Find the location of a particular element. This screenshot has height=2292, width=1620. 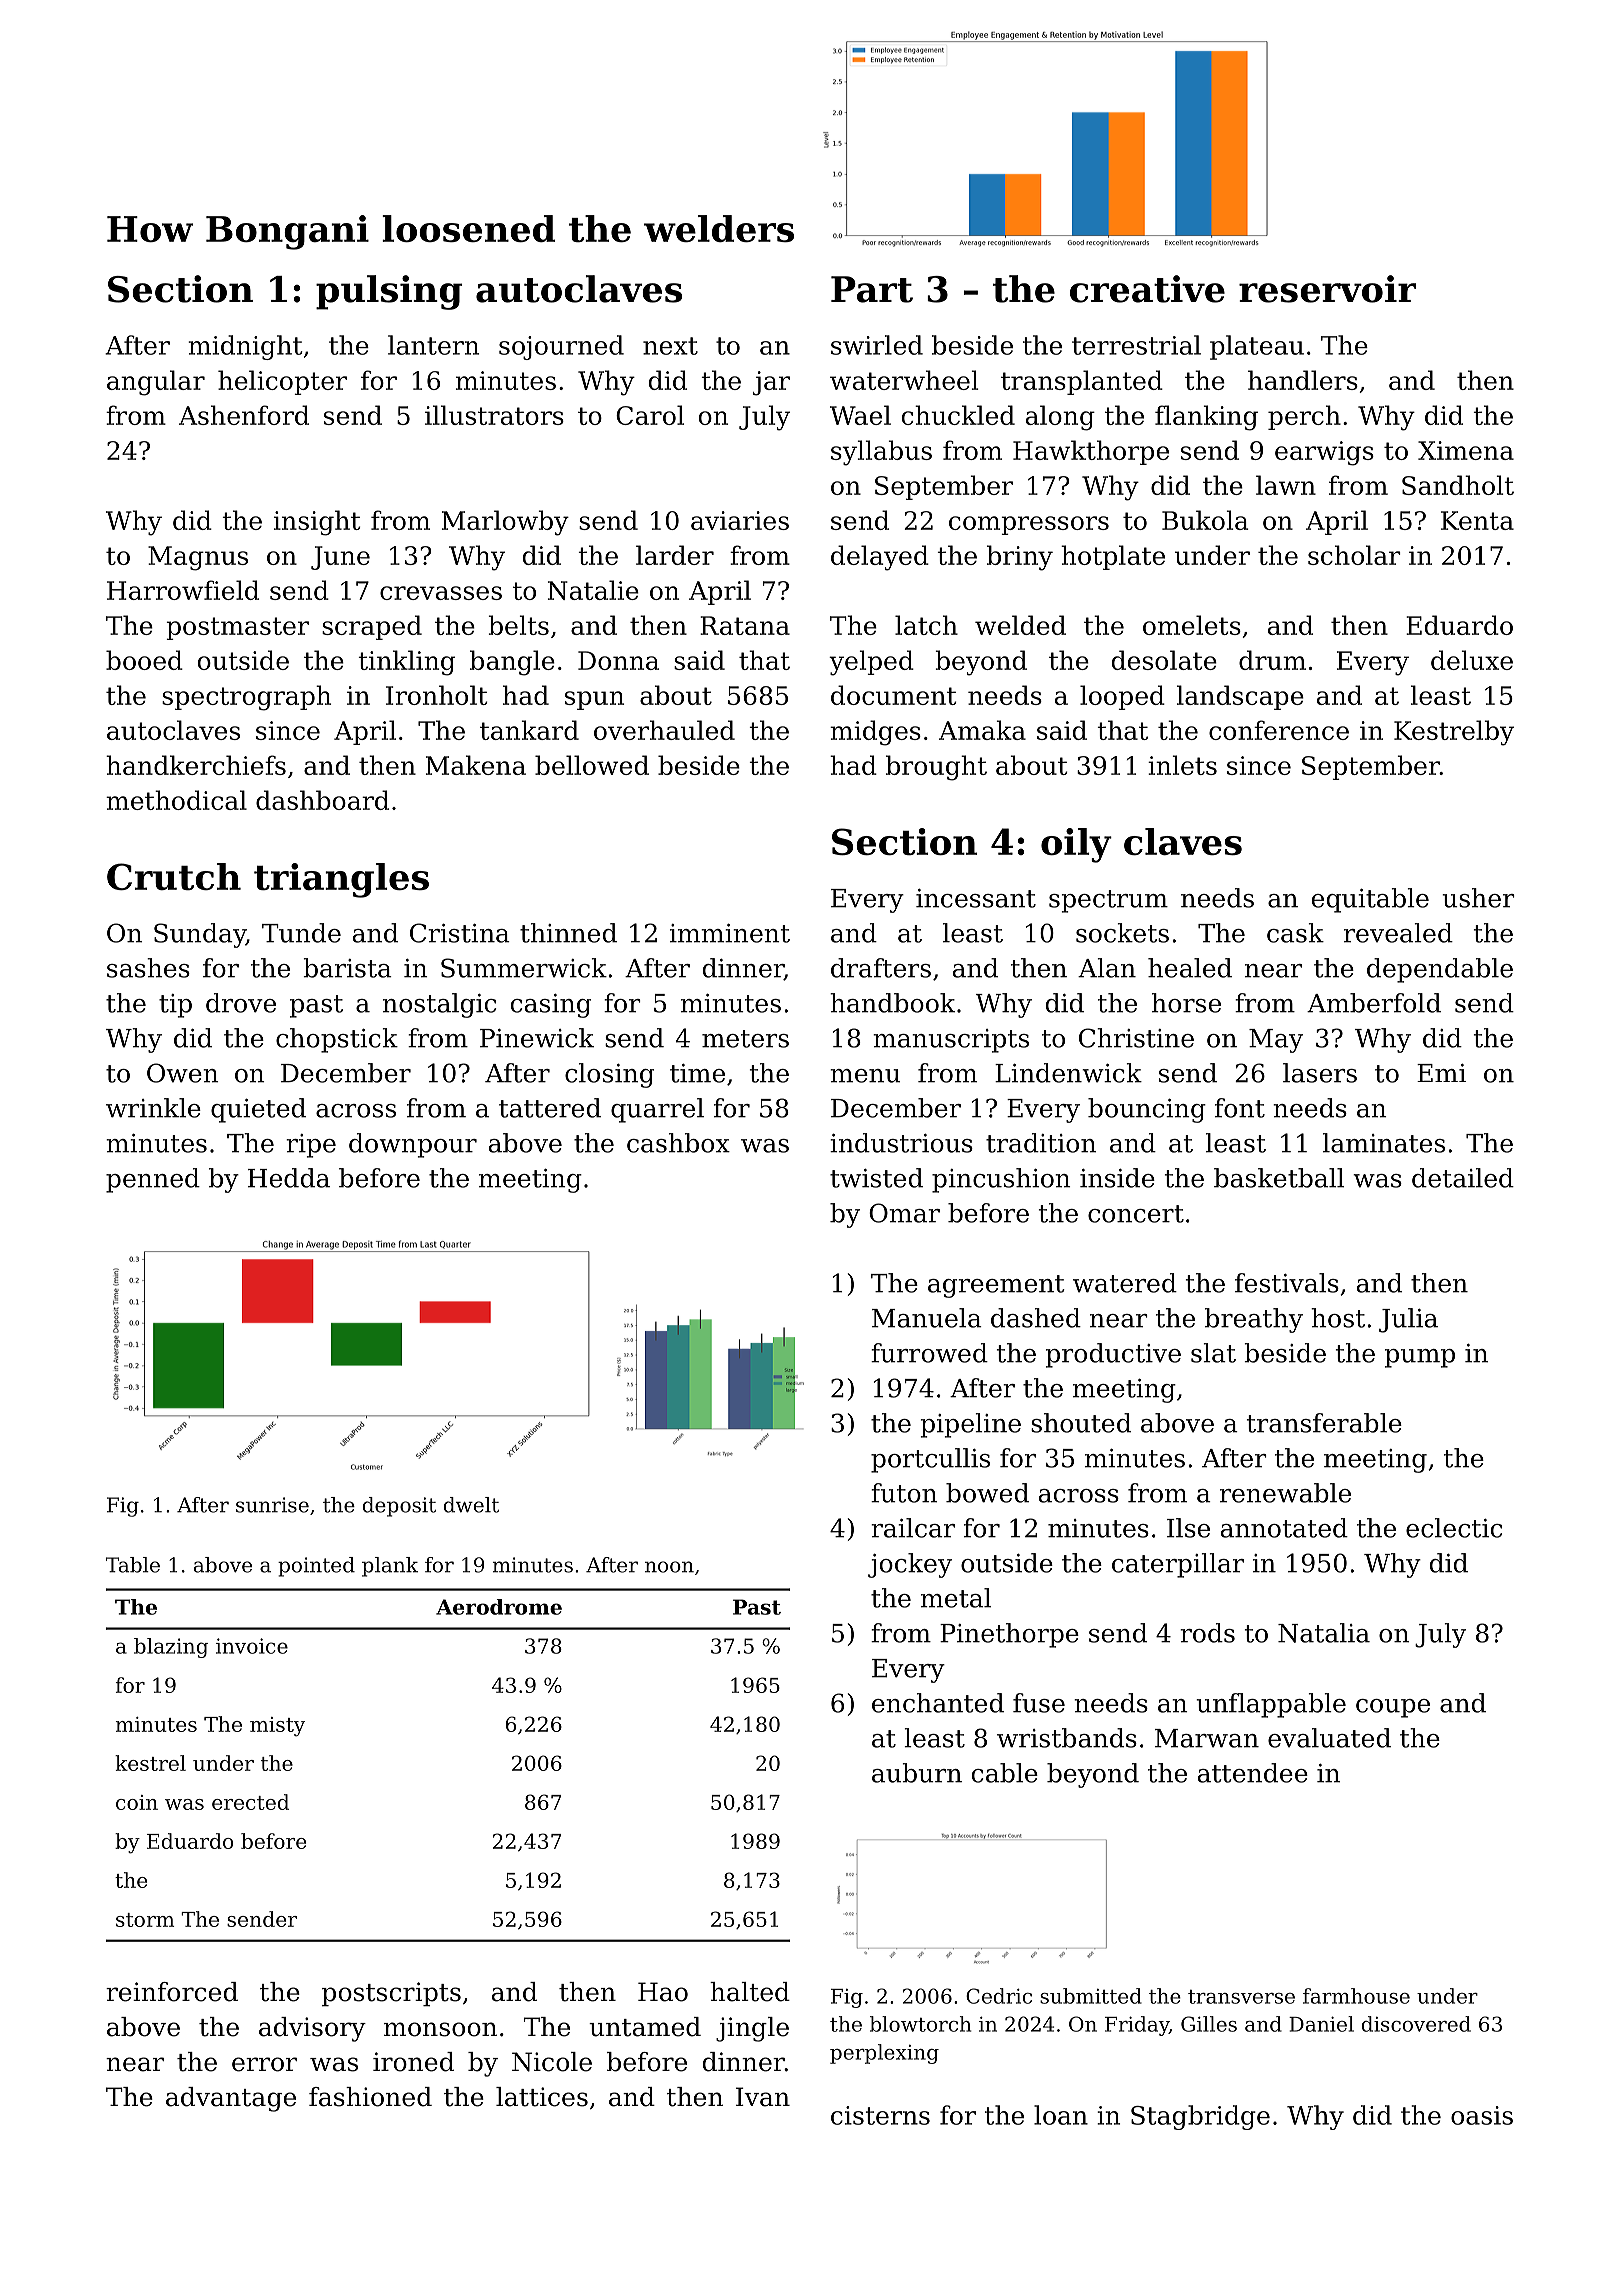

fashioned is located at coordinates (370, 2097).
